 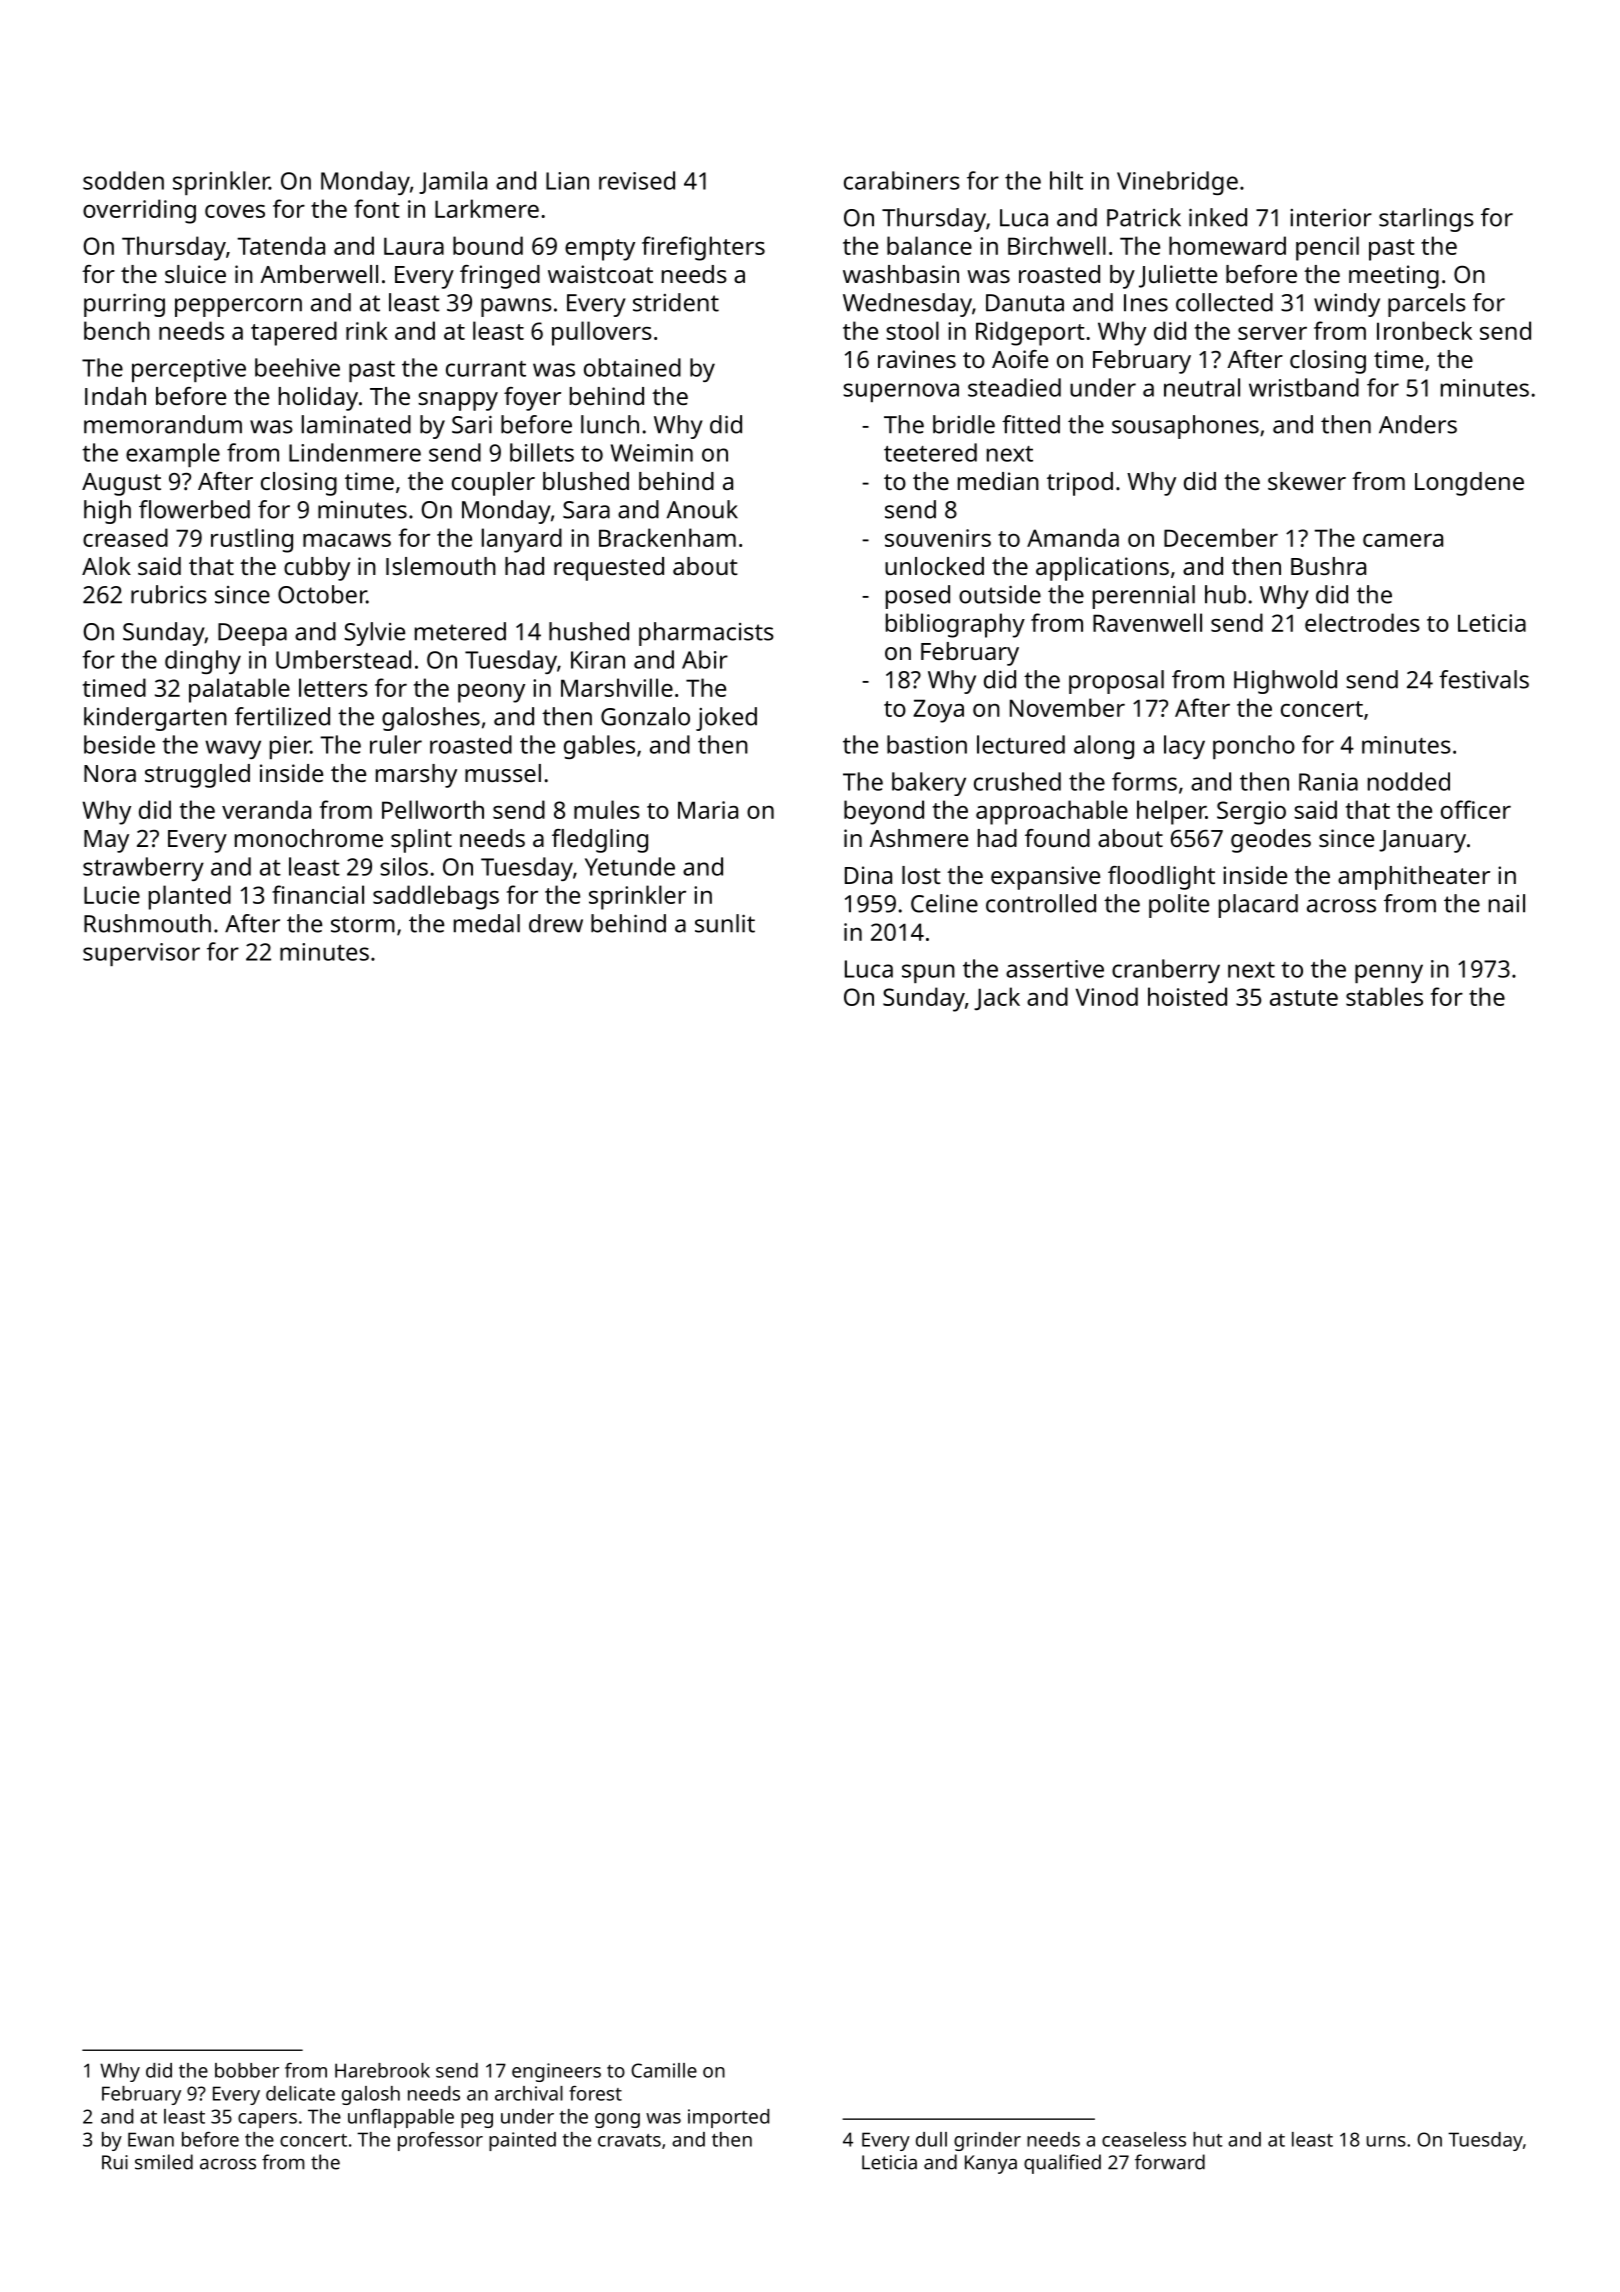 What do you see at coordinates (1386, 2141) in the page?
I see `urns` at bounding box center [1386, 2141].
